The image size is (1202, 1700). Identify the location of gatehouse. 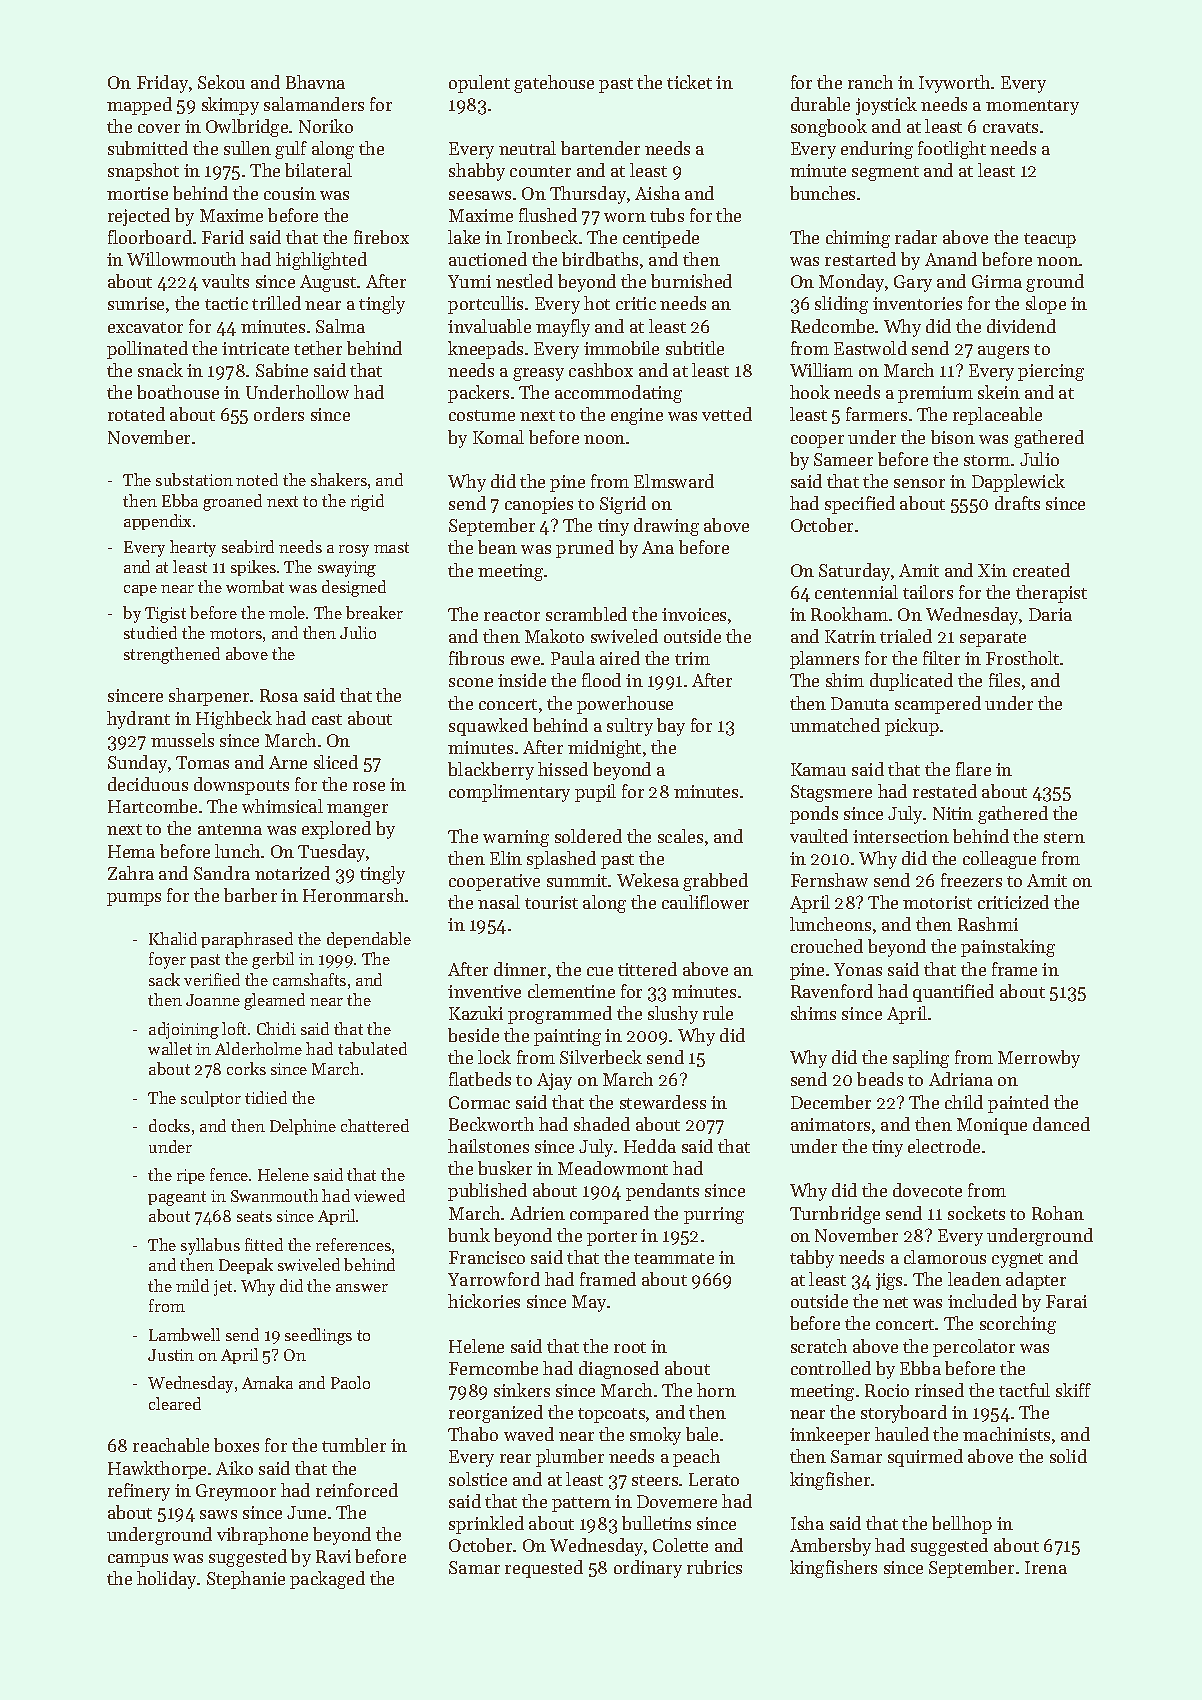
(554, 84).
